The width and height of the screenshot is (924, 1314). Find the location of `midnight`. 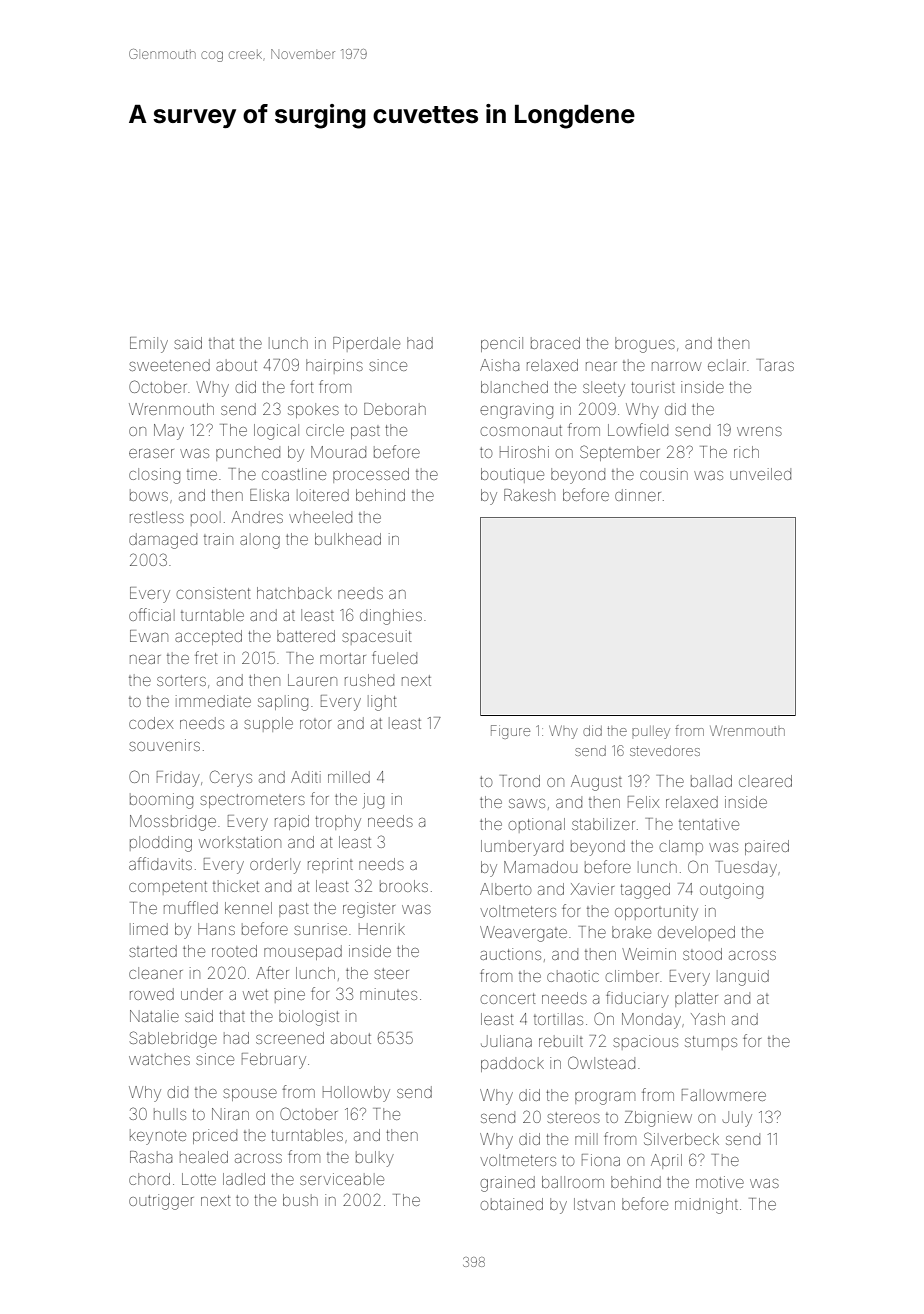

midnight is located at coordinates (706, 1206).
